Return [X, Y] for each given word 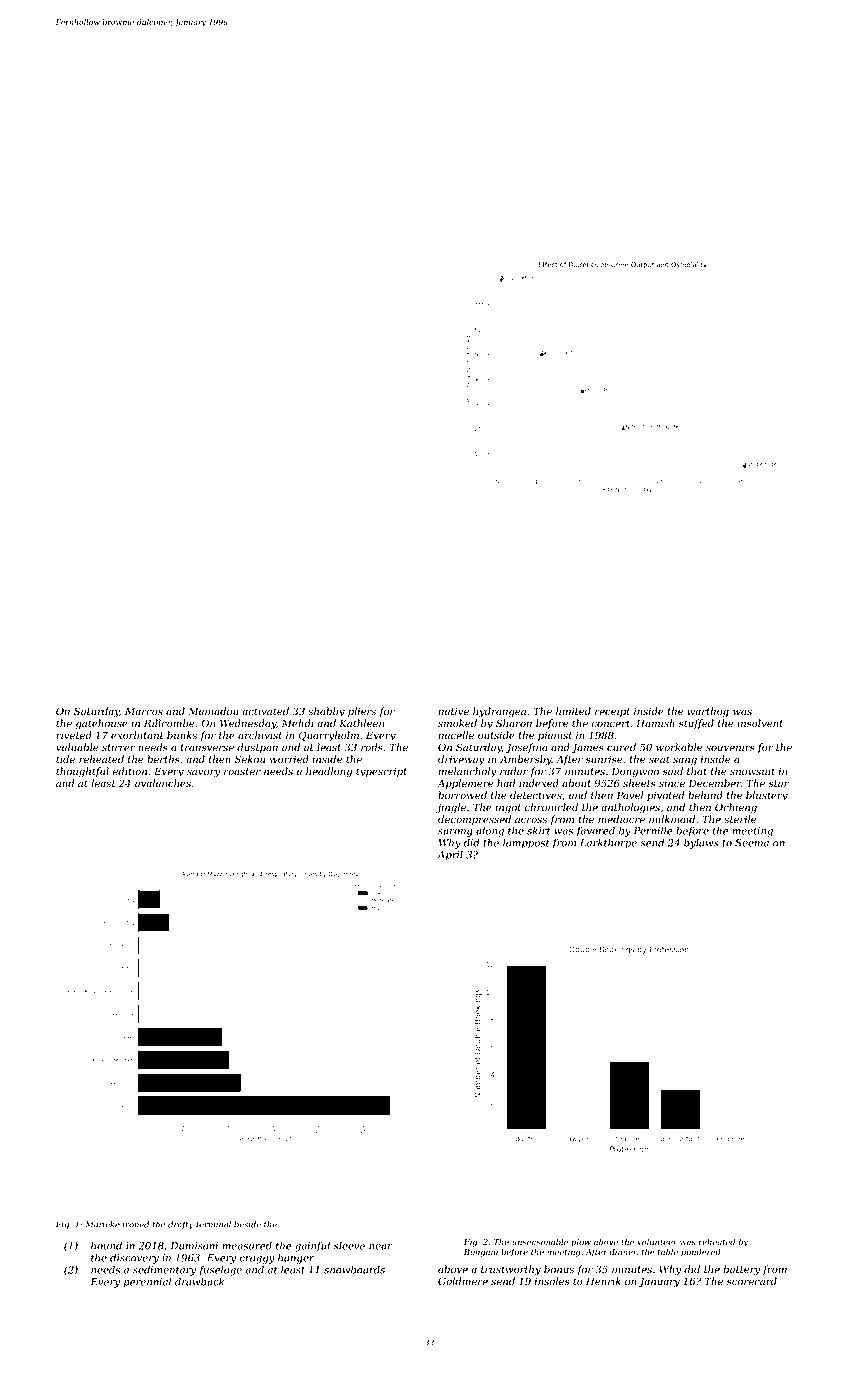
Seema [752, 843]
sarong [455, 833]
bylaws [701, 844]
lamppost [526, 844]
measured [247, 1246]
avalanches [163, 783]
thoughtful [82, 772]
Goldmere [463, 1281]
